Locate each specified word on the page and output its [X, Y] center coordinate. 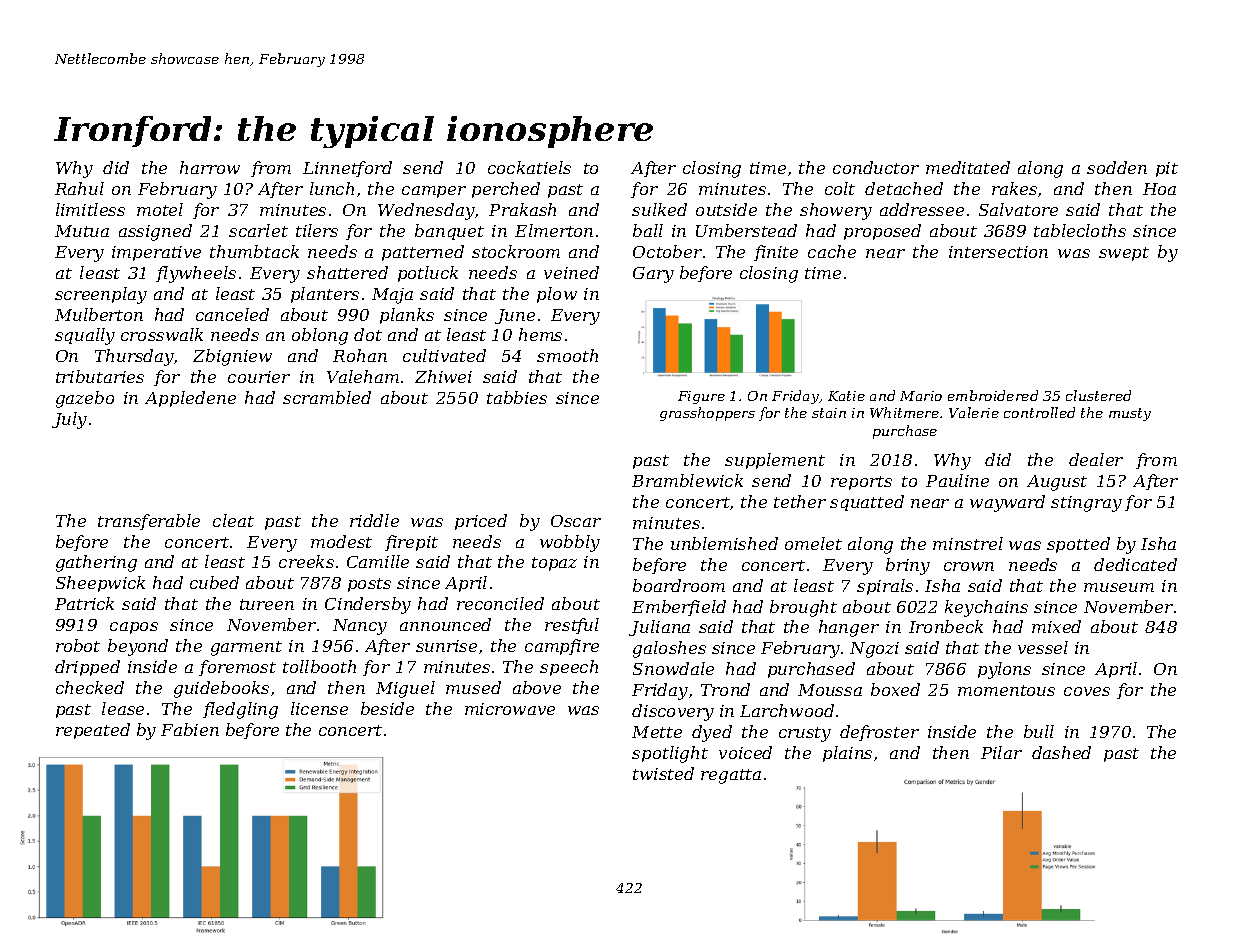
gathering [96, 563]
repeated [93, 731]
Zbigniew [232, 357]
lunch [332, 188]
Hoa [1159, 189]
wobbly [570, 543]
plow [557, 295]
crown [969, 566]
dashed [1061, 752]
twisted [663, 773]
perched [506, 190]
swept [1124, 254]
